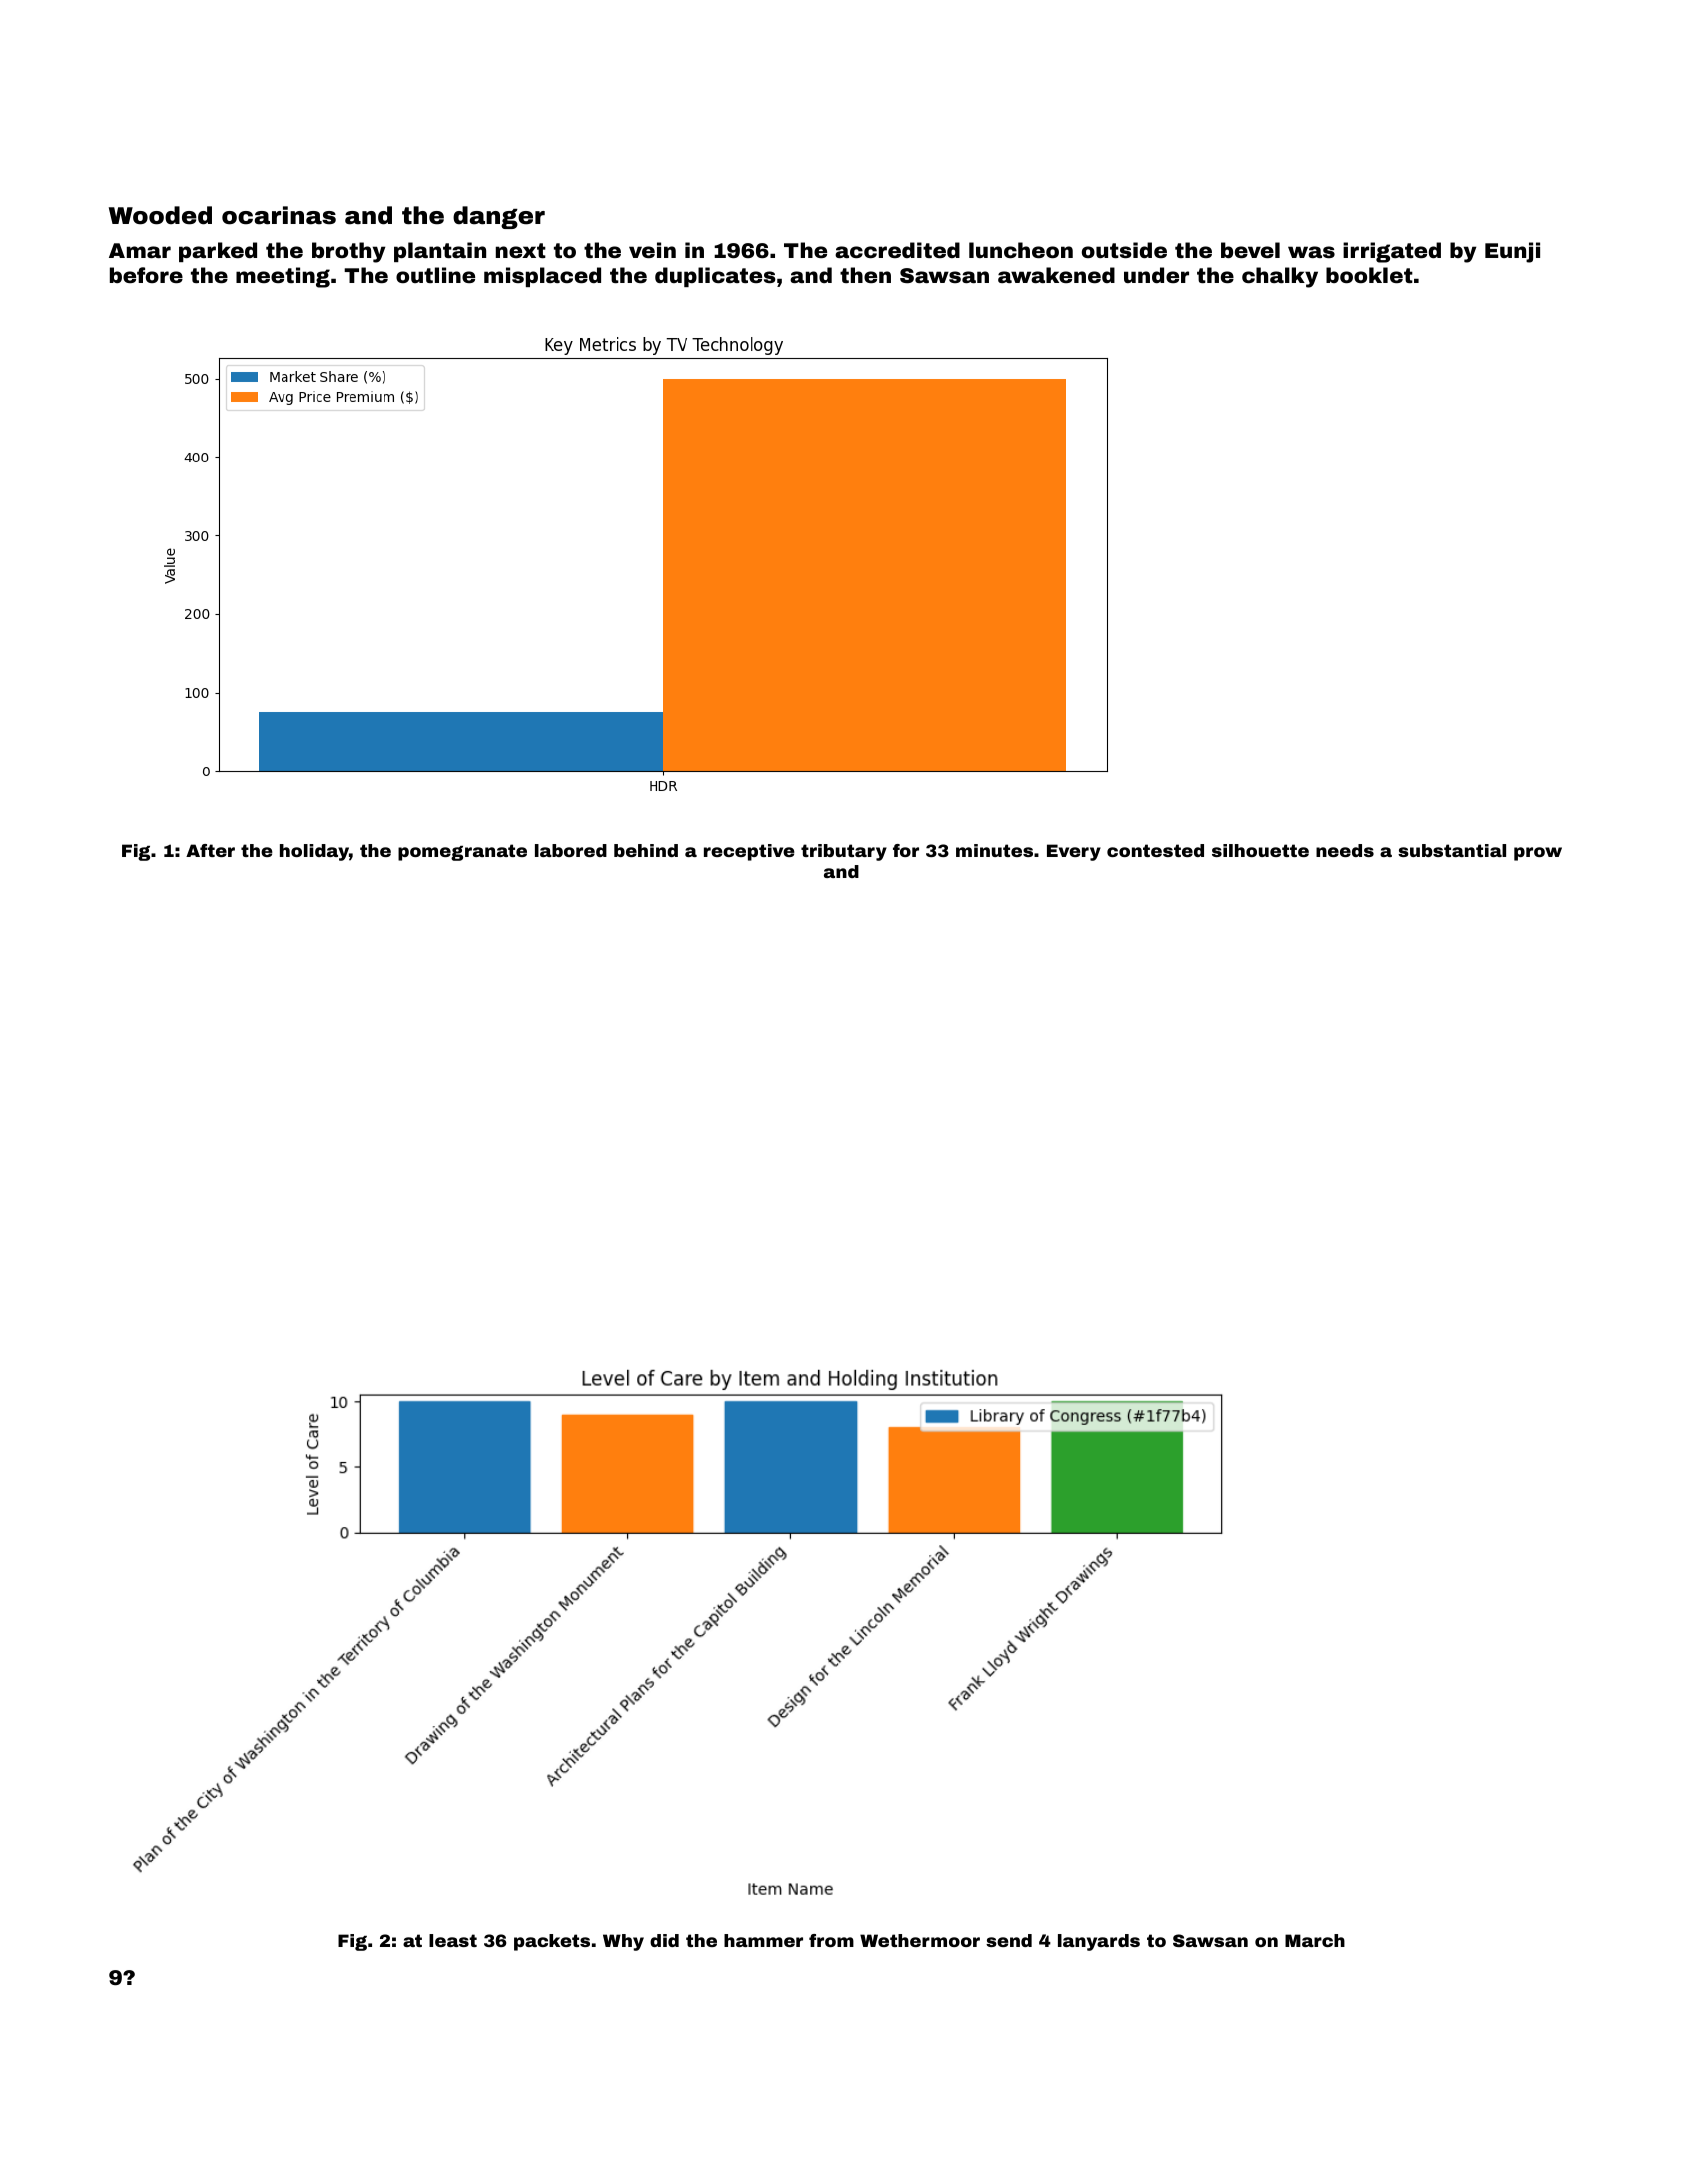 This image has width=1683, height=2178. I want to click on send, so click(1009, 1940).
